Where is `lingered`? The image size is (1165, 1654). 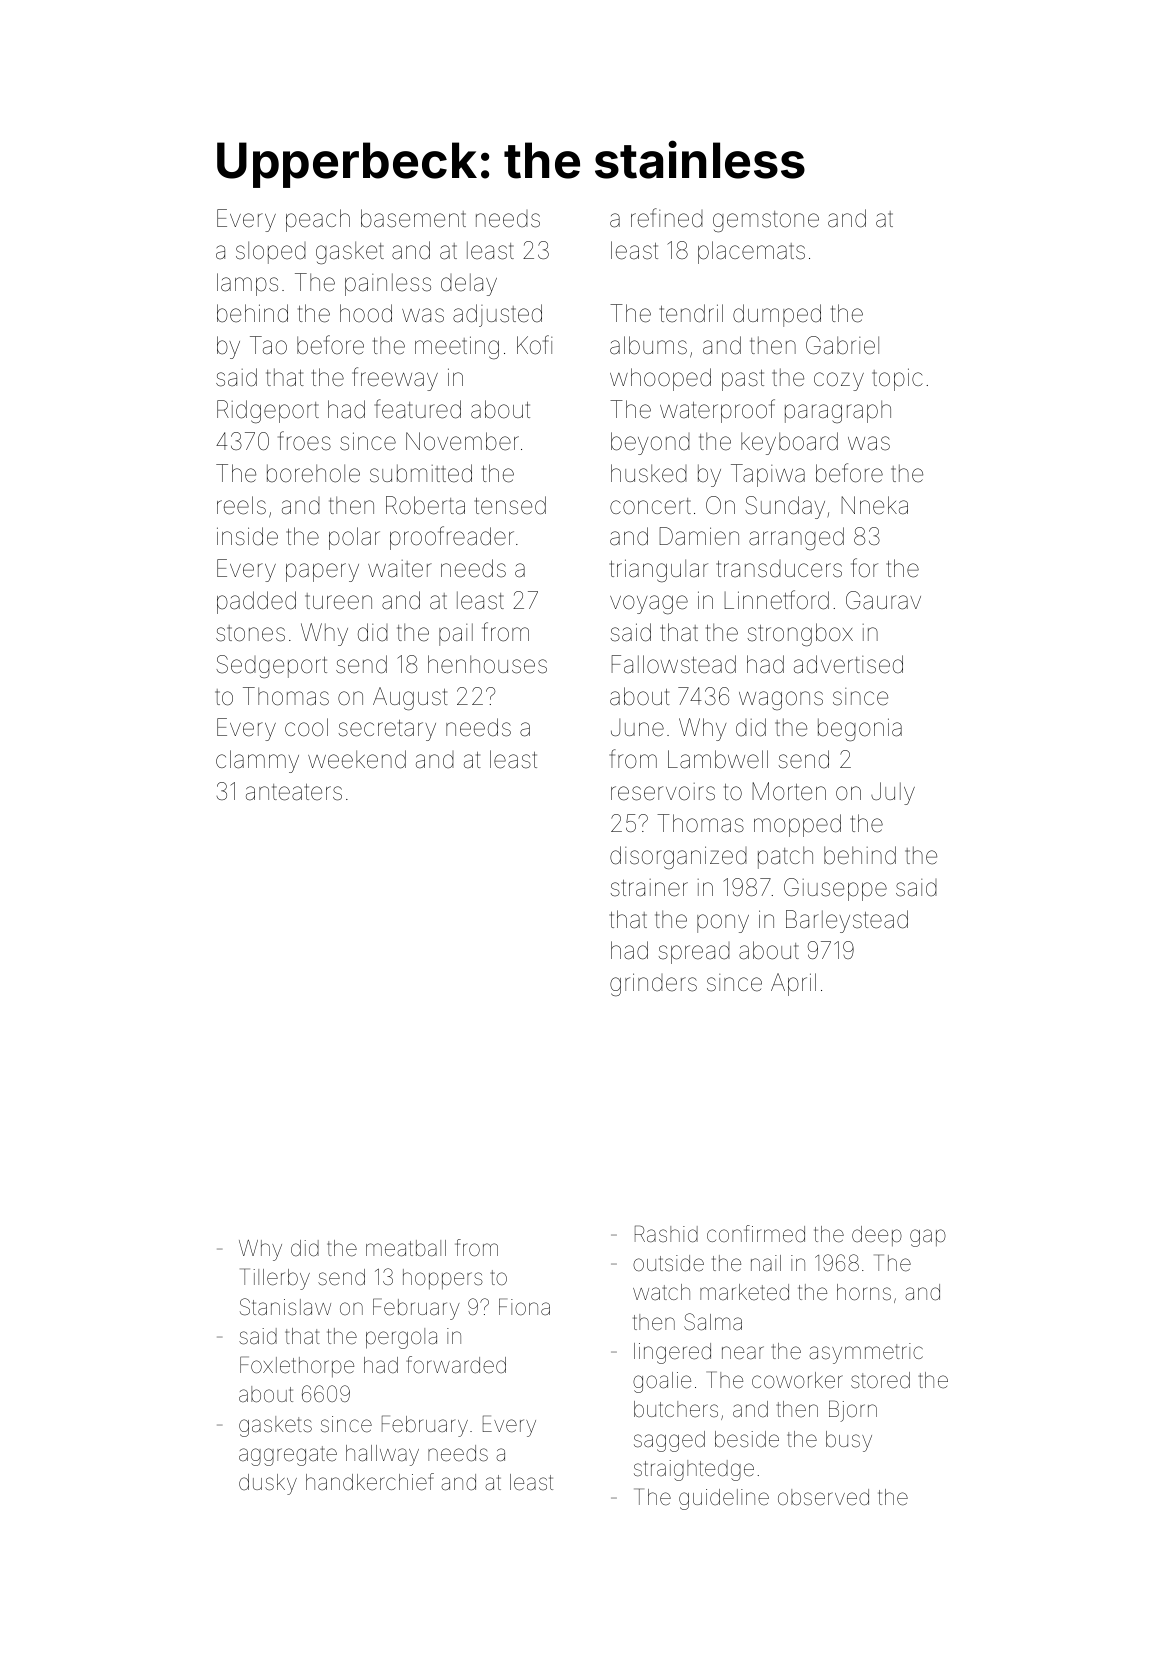 lingered is located at coordinates (672, 1353).
